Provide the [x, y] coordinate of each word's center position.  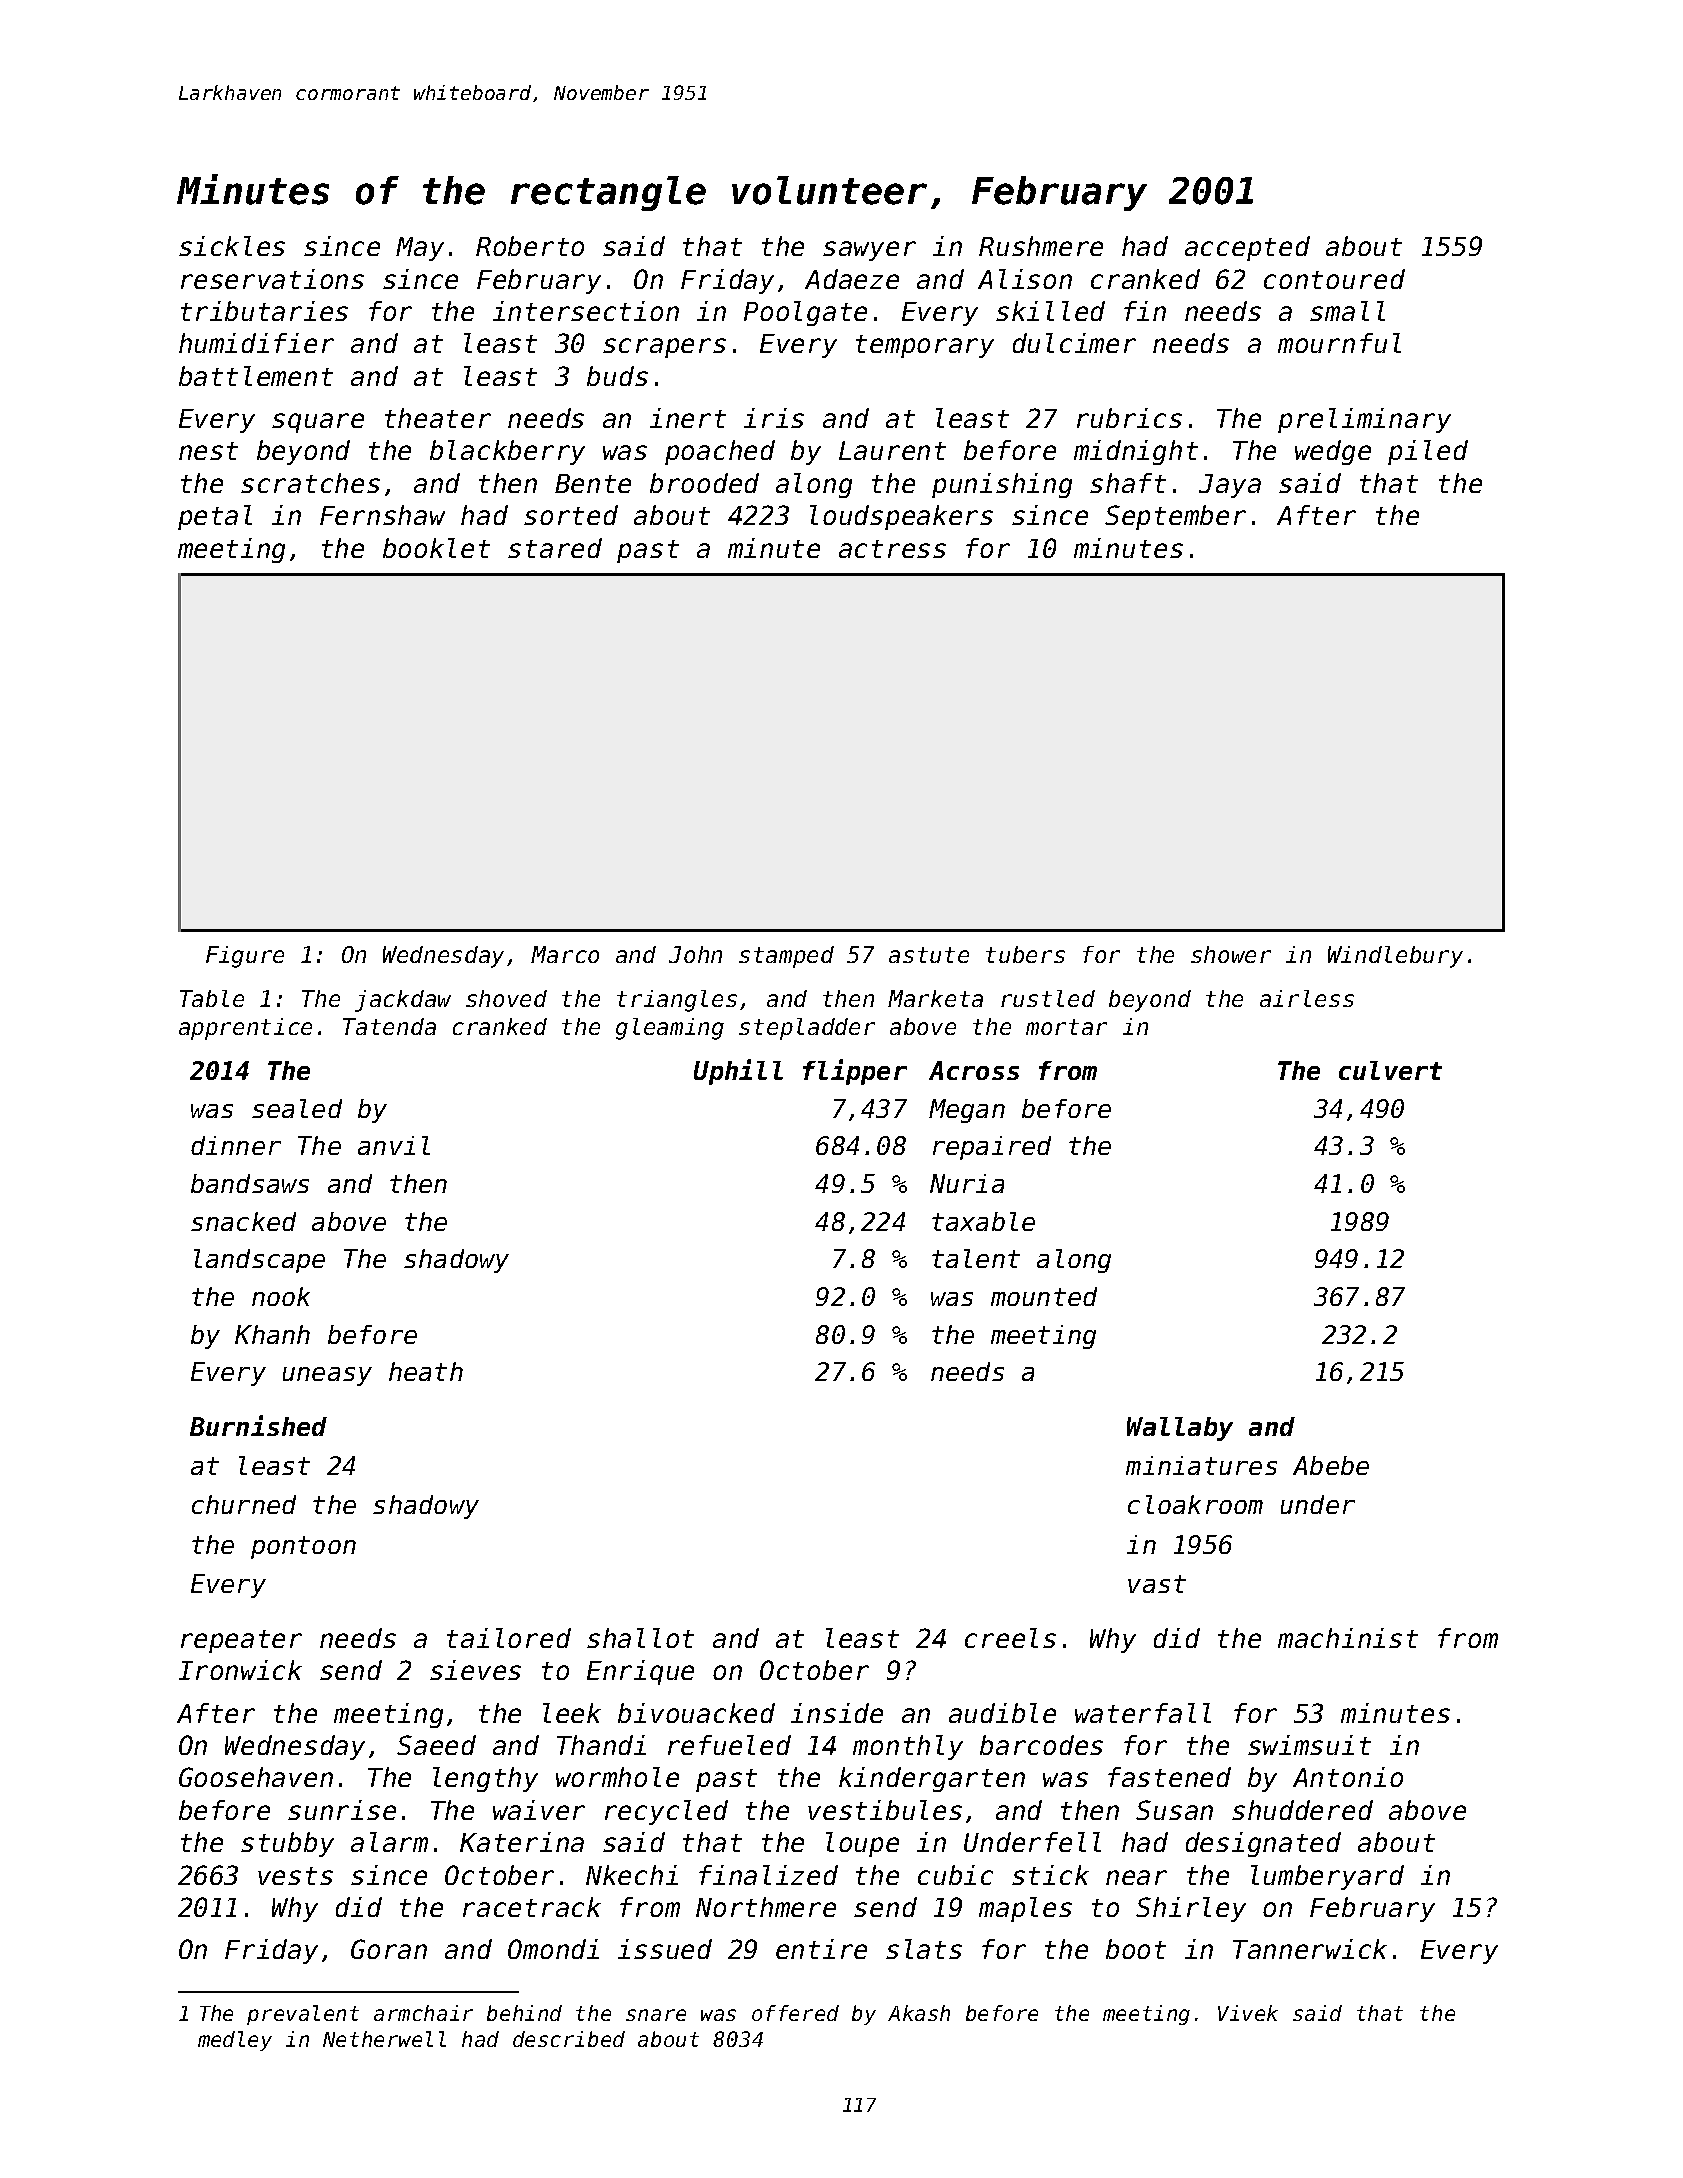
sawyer [869, 251]
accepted [1247, 248]
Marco [565, 954]
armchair [423, 2013]
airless [1307, 998]
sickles [232, 246]
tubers [1025, 954]
